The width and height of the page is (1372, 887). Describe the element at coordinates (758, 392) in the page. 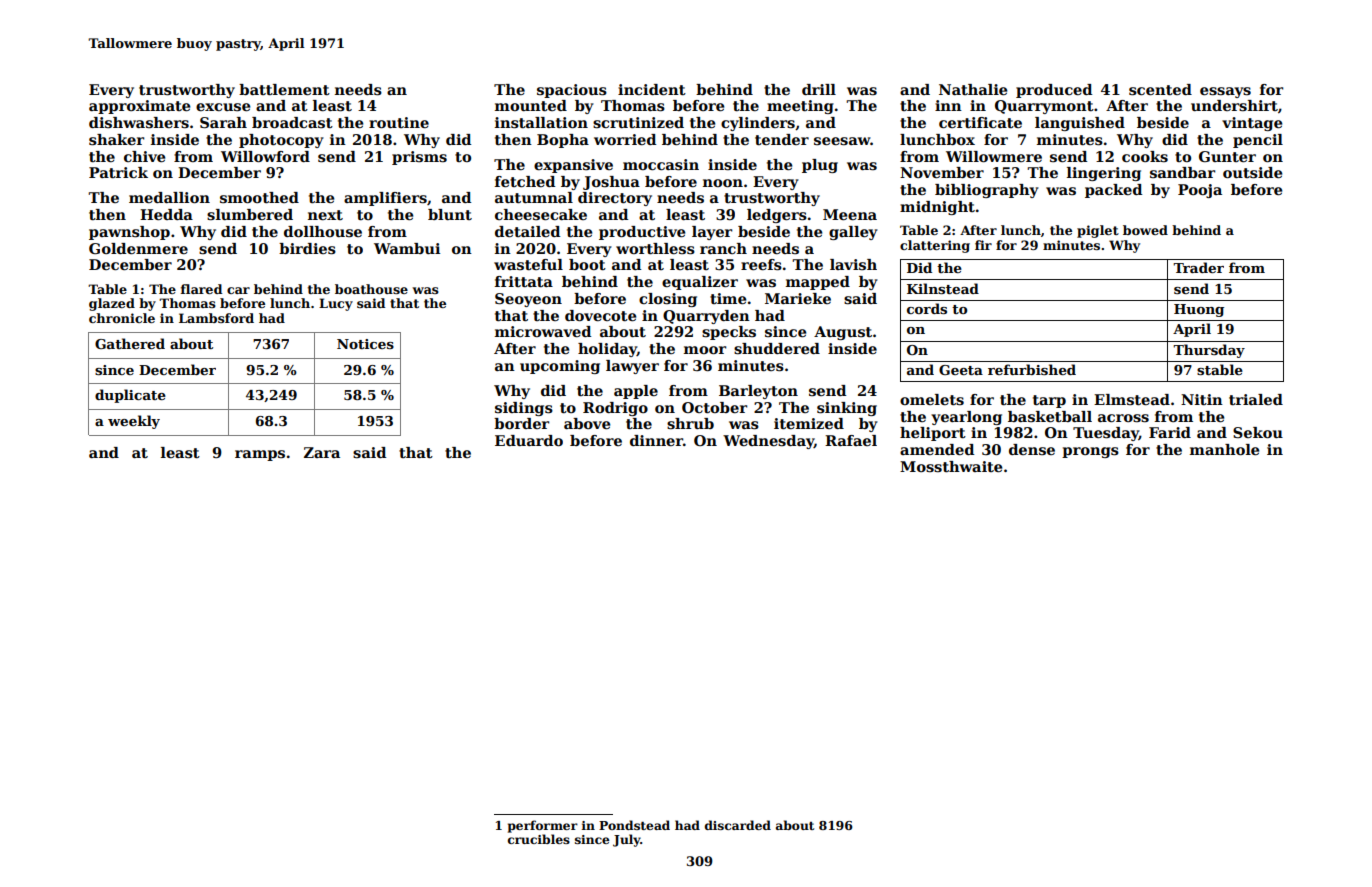

I see `Barleyton` at that location.
